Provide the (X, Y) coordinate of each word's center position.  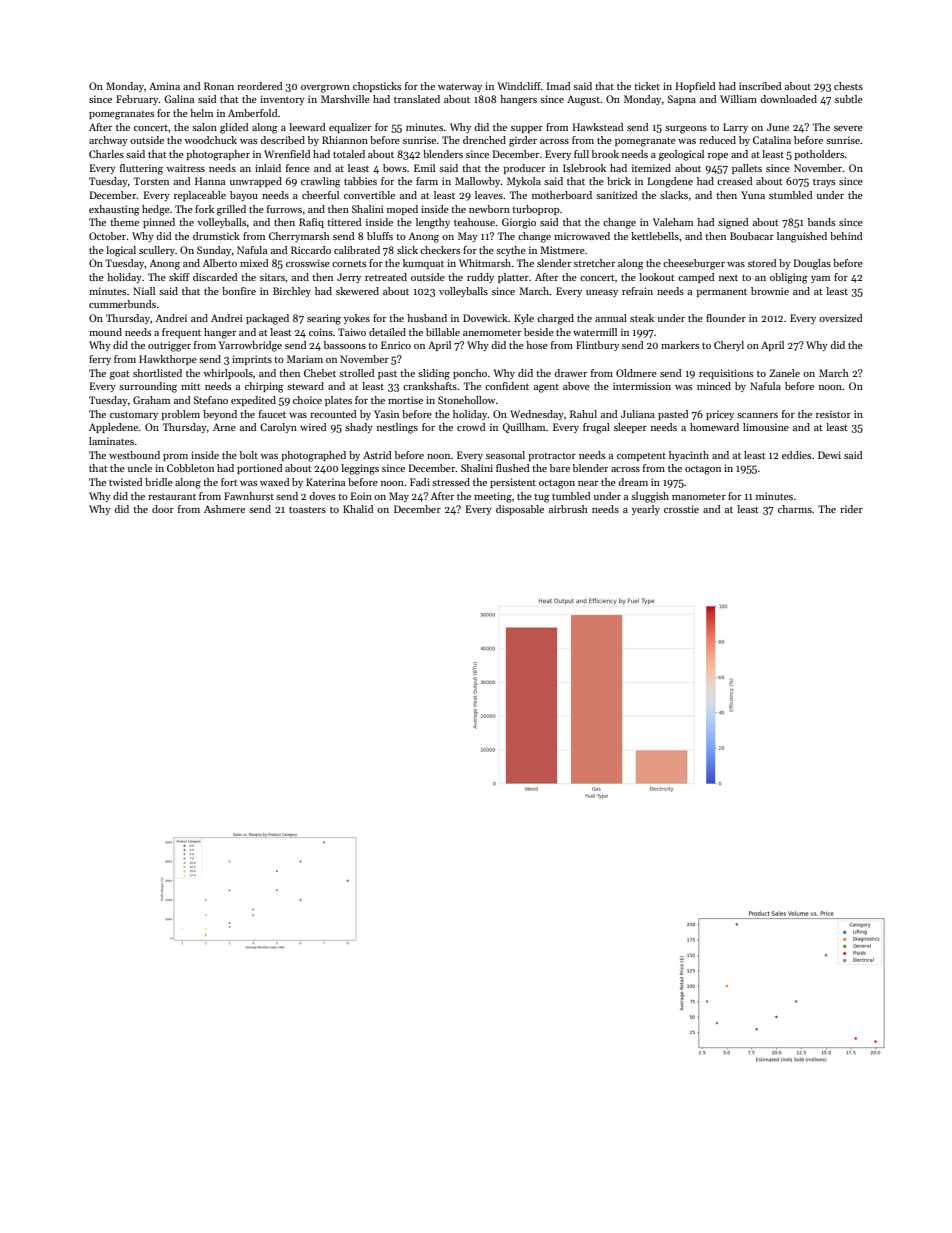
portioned (260, 469)
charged (555, 319)
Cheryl (729, 346)
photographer (218, 155)
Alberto (220, 263)
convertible (369, 195)
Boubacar (752, 236)
